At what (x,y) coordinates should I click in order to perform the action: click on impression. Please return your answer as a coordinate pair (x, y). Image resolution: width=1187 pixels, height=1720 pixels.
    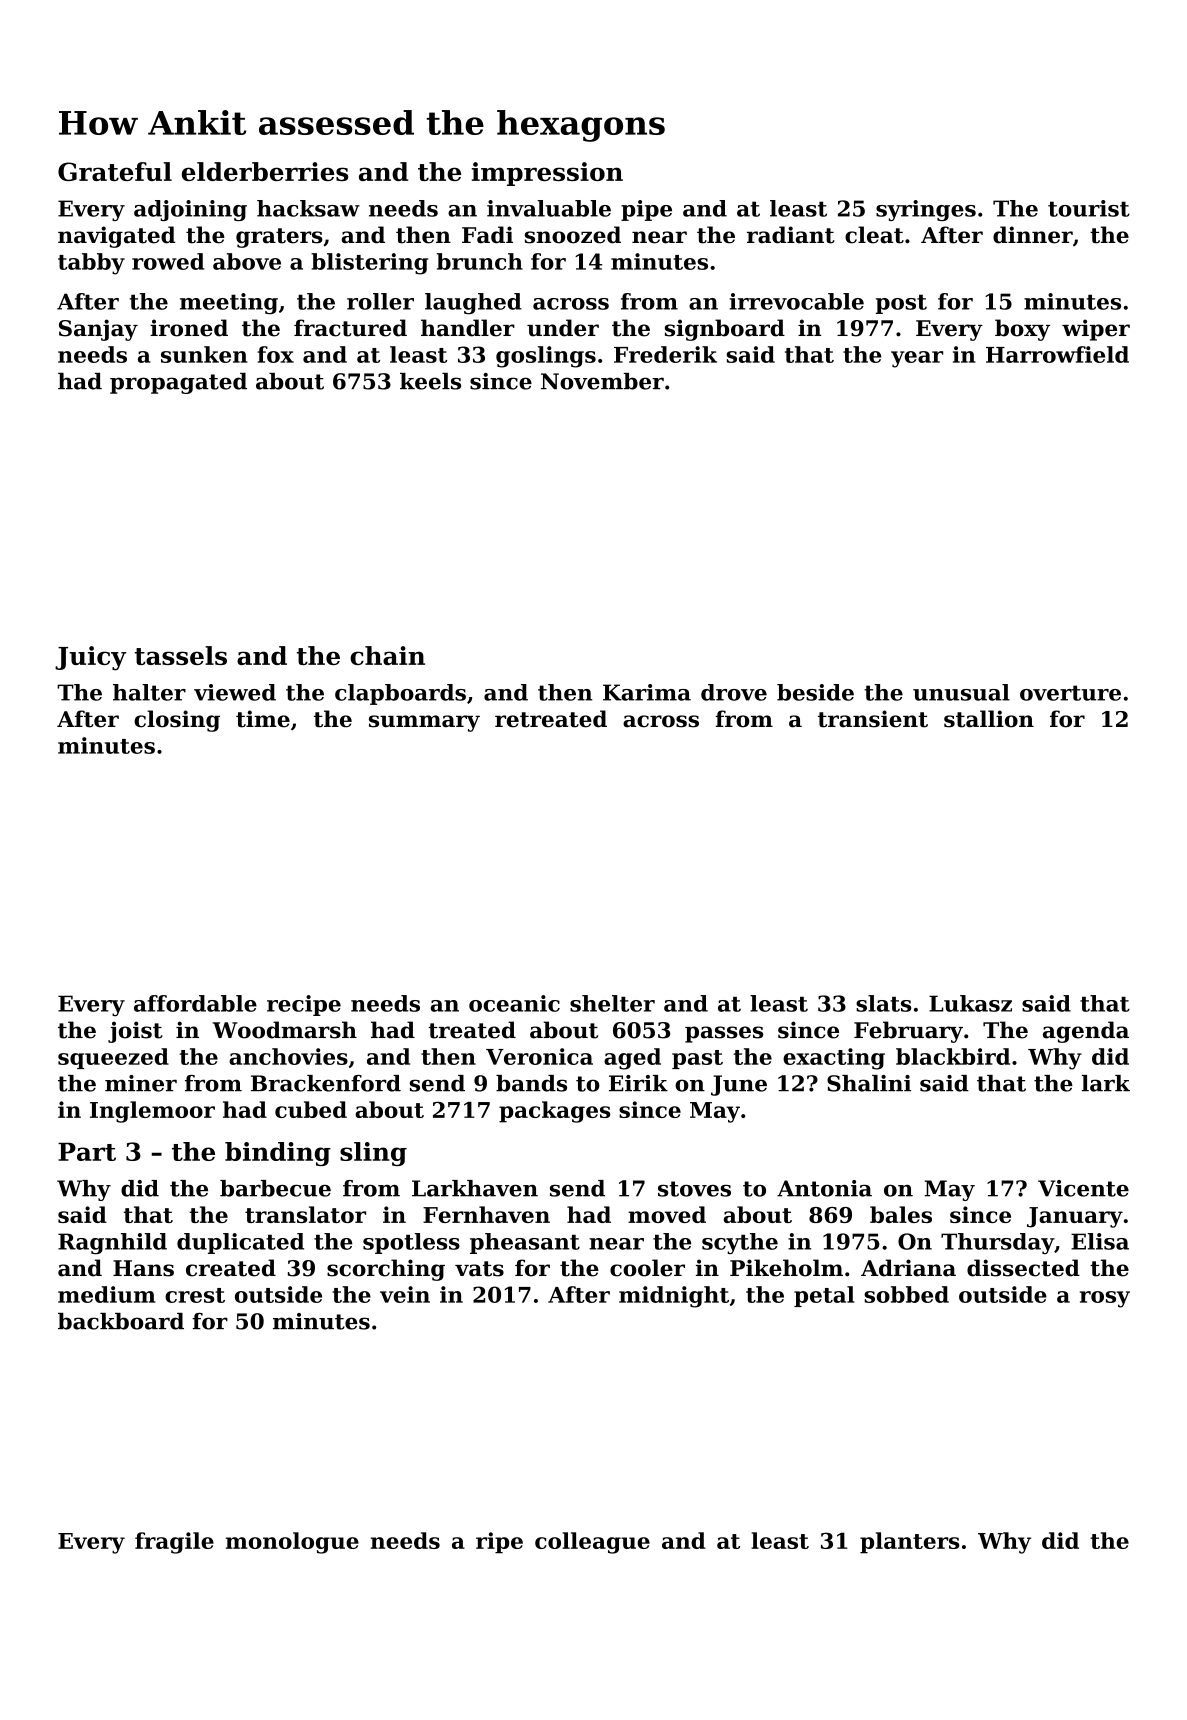
    Looking at the image, I should click on (547, 174).
